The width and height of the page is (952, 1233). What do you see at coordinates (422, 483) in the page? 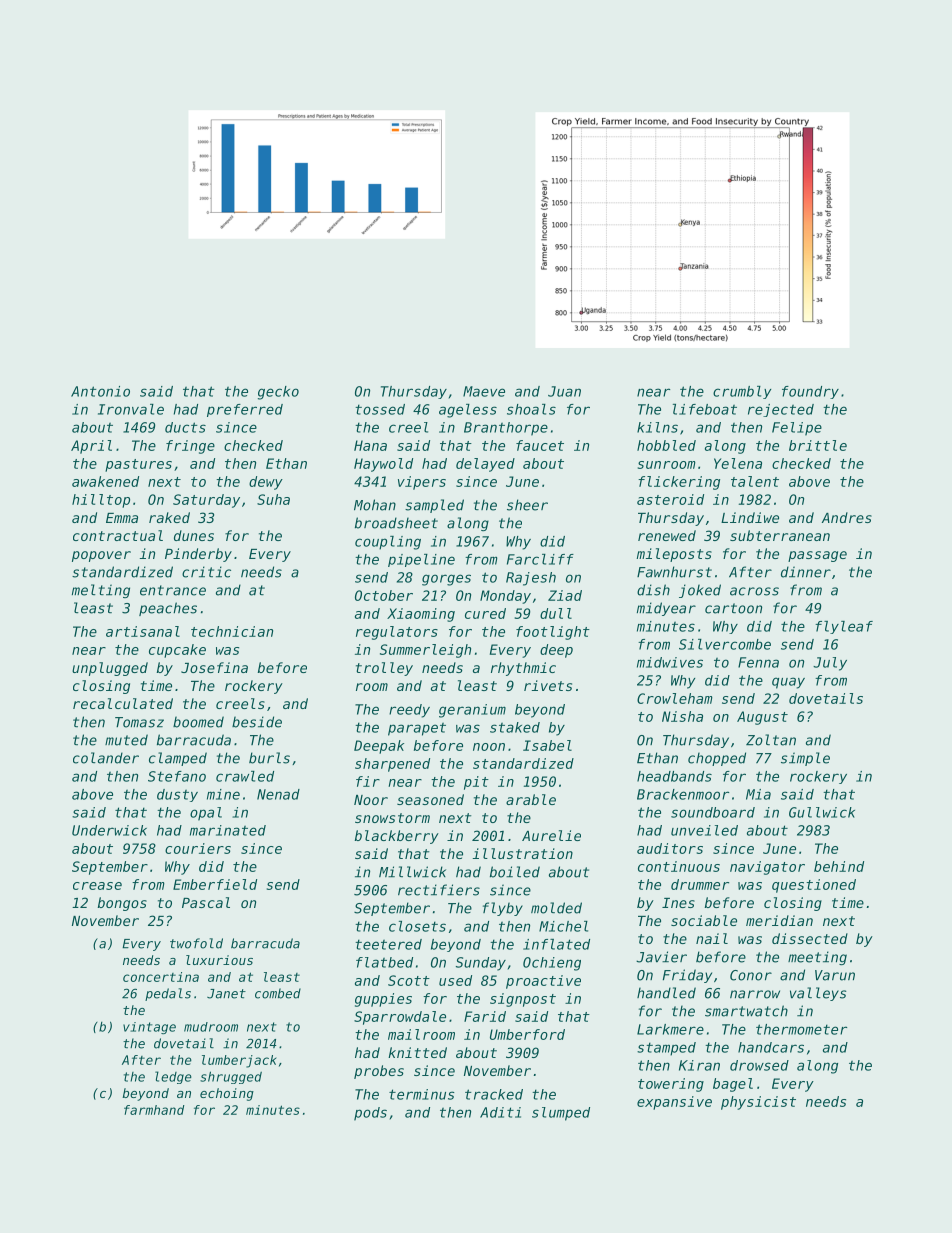
I see `vipers` at bounding box center [422, 483].
